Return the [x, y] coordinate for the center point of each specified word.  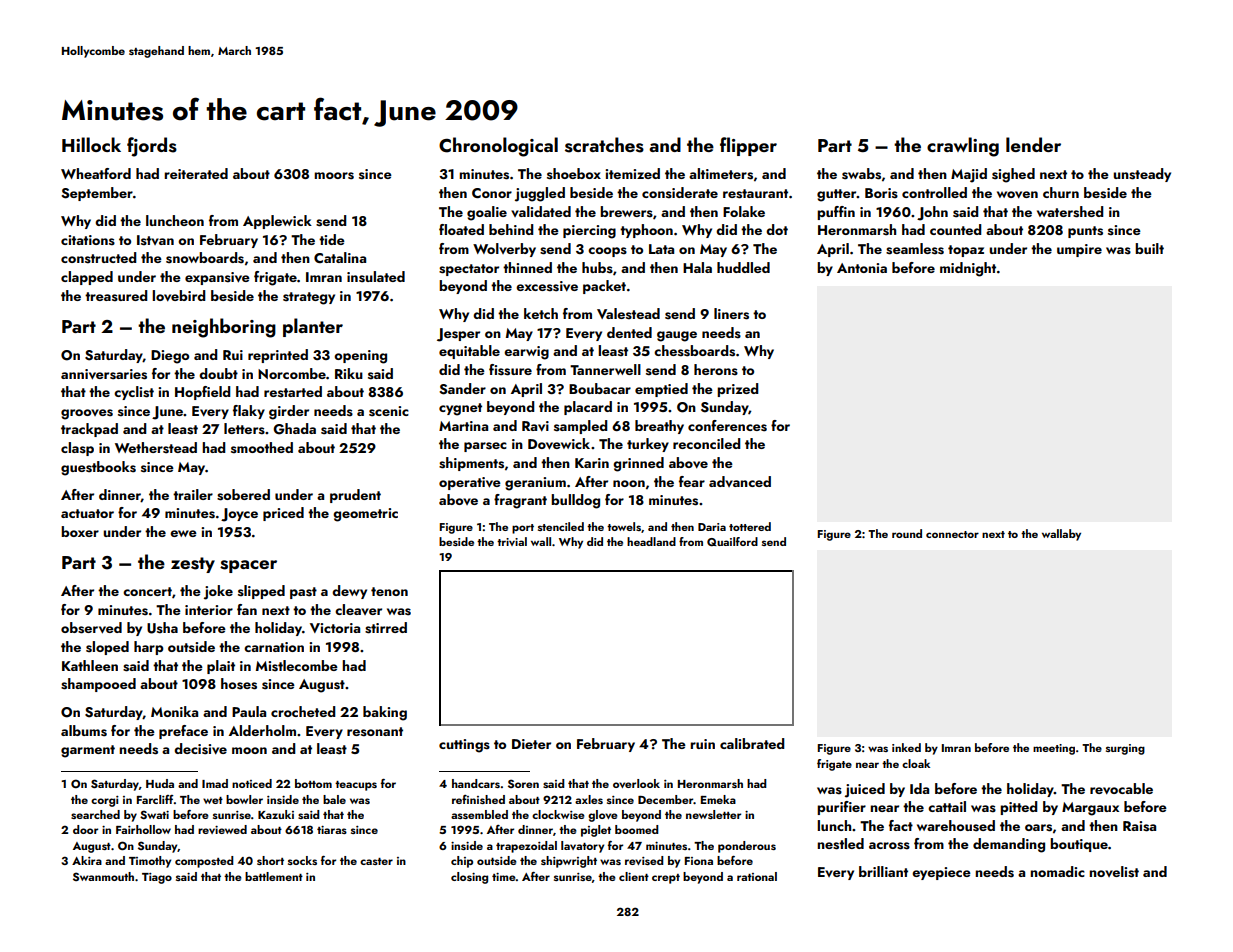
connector [952, 534]
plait [221, 667]
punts [1085, 232]
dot [777, 229]
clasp [77, 449]
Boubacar [600, 388]
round [907, 533]
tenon [389, 591]
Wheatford [96, 173]
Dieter [531, 744]
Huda [160, 783]
